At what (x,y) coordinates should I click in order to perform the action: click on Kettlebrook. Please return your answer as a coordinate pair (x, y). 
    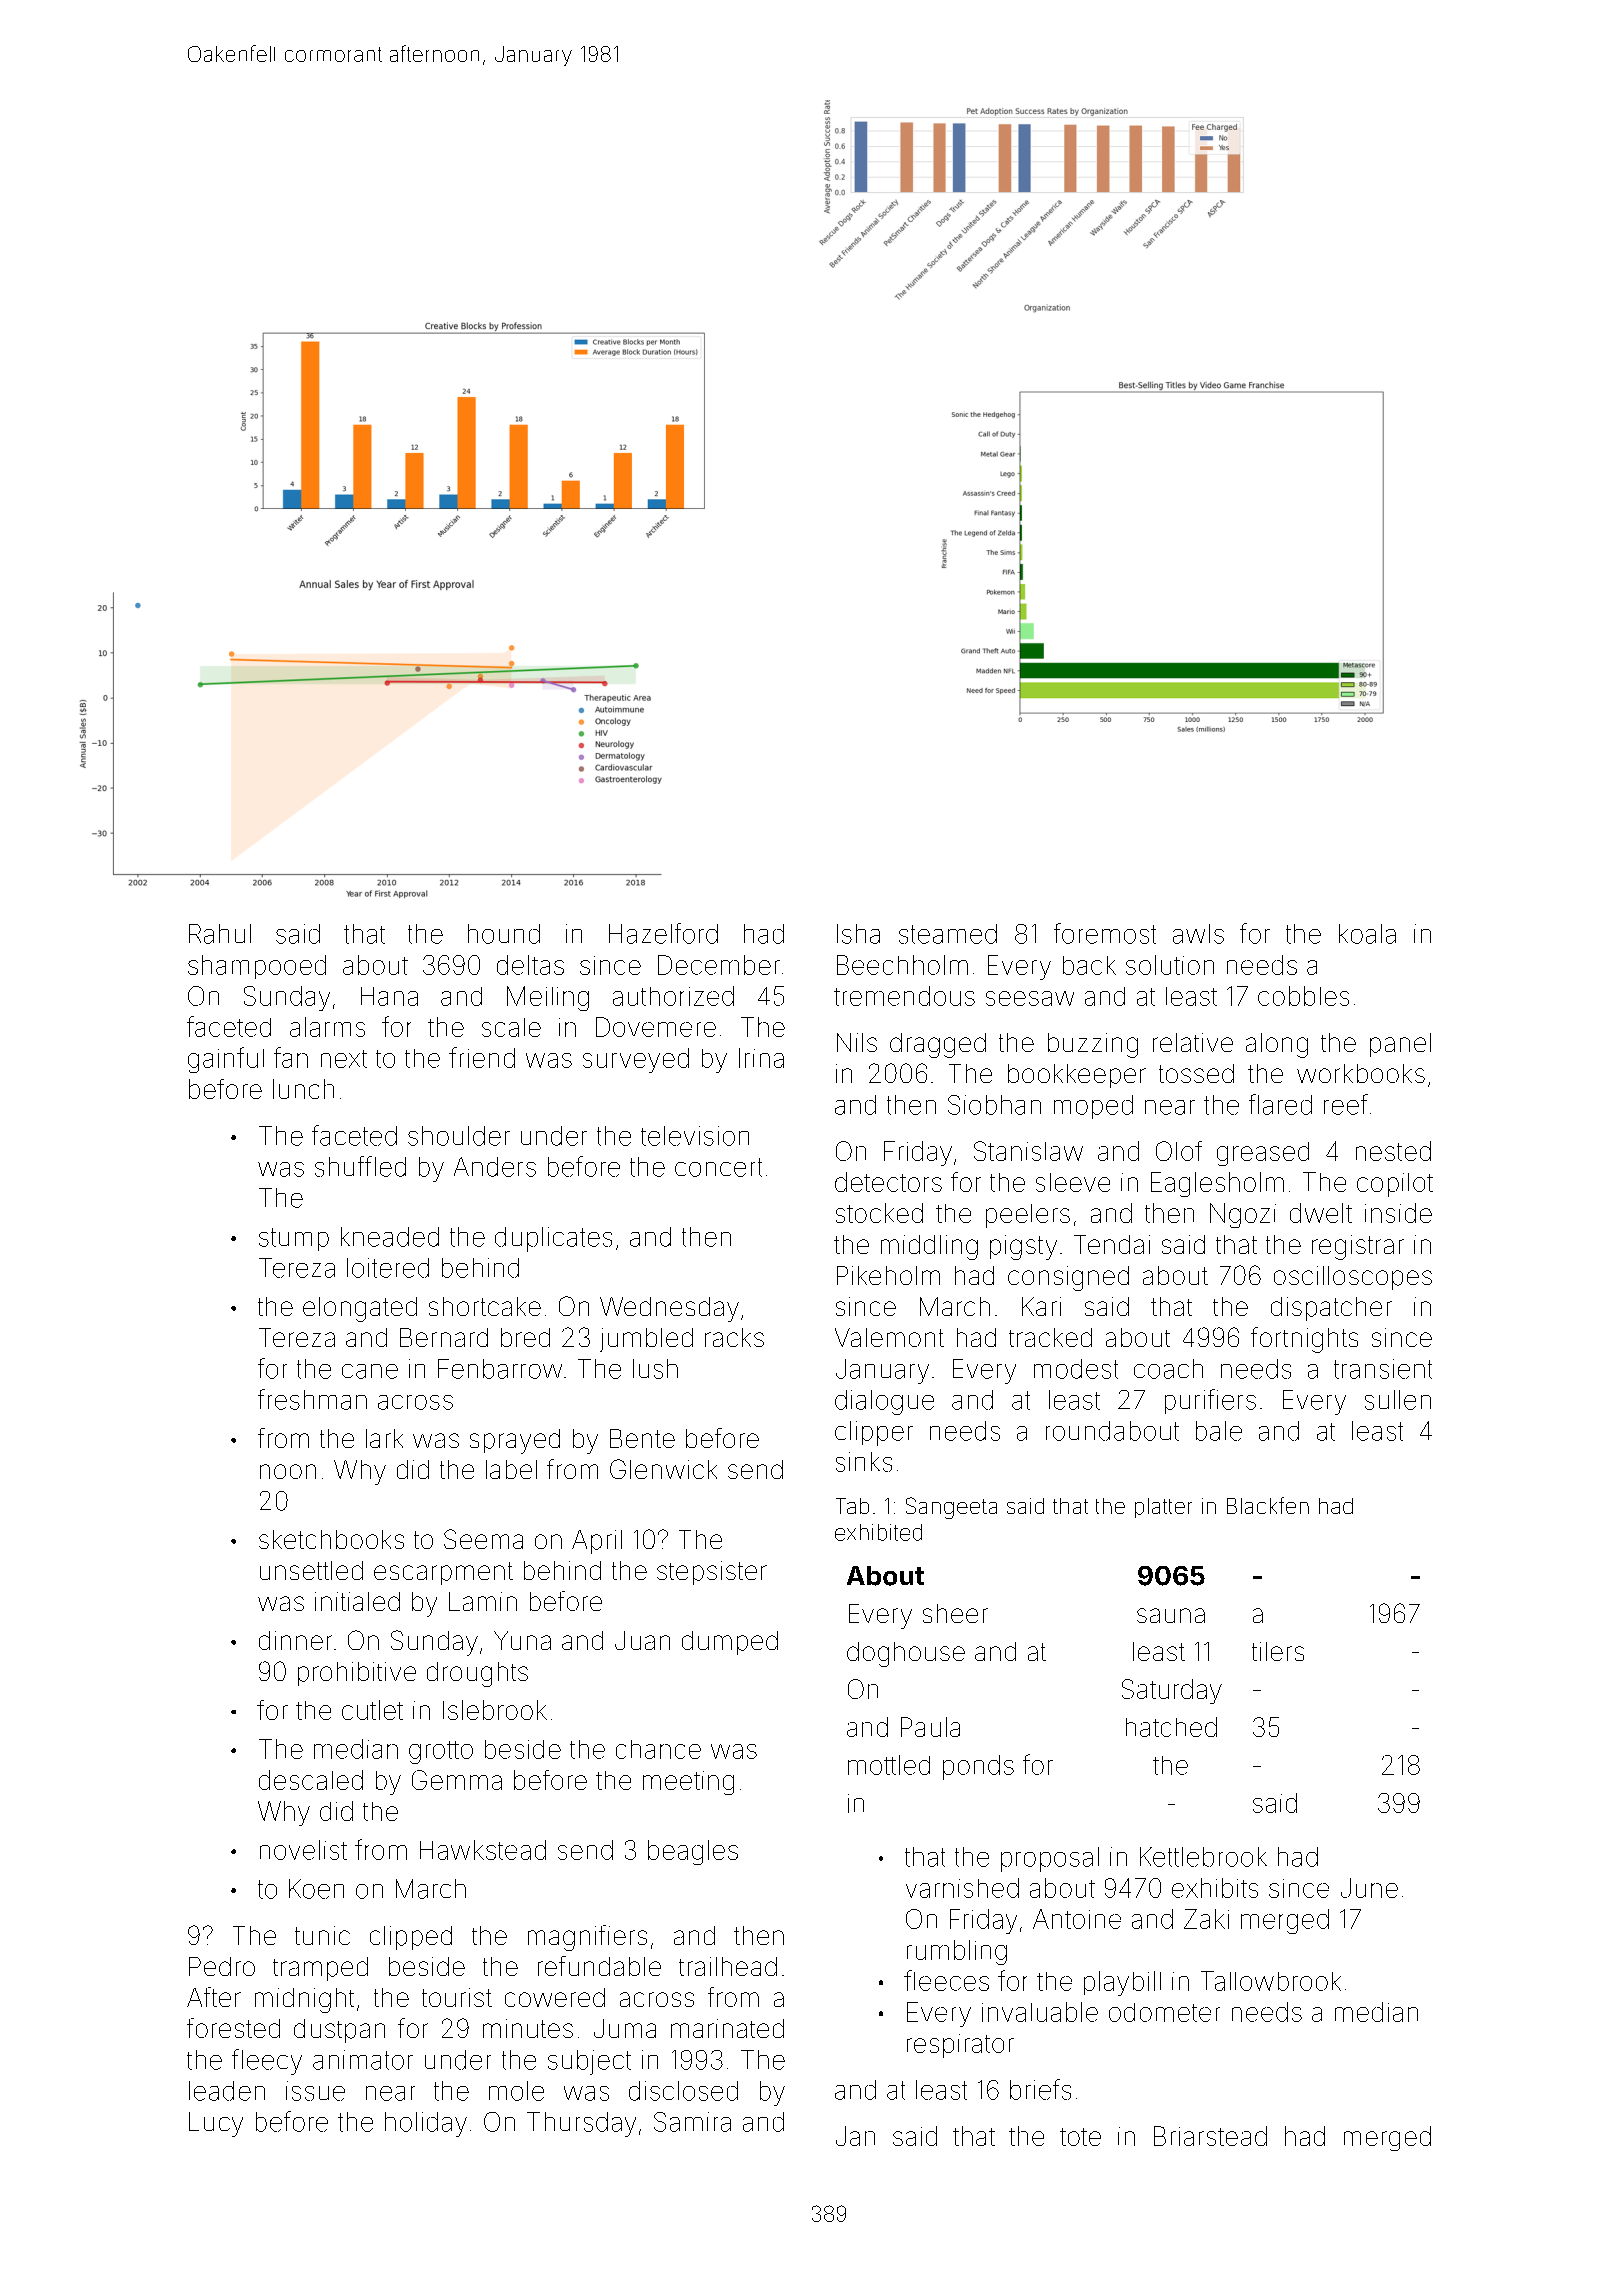
    Looking at the image, I should click on (1203, 1857).
